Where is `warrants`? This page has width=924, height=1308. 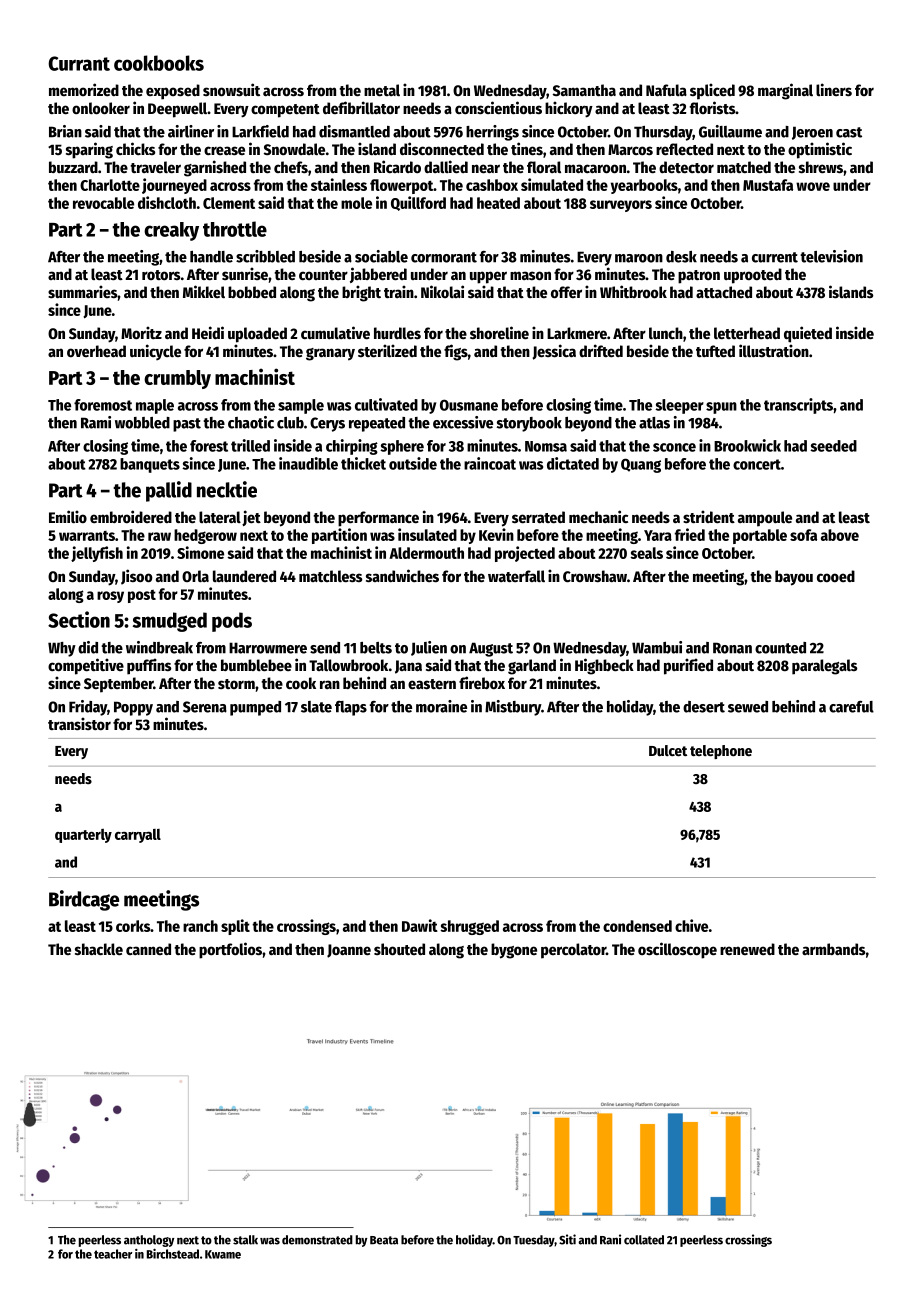 warrants is located at coordinates (87, 536).
